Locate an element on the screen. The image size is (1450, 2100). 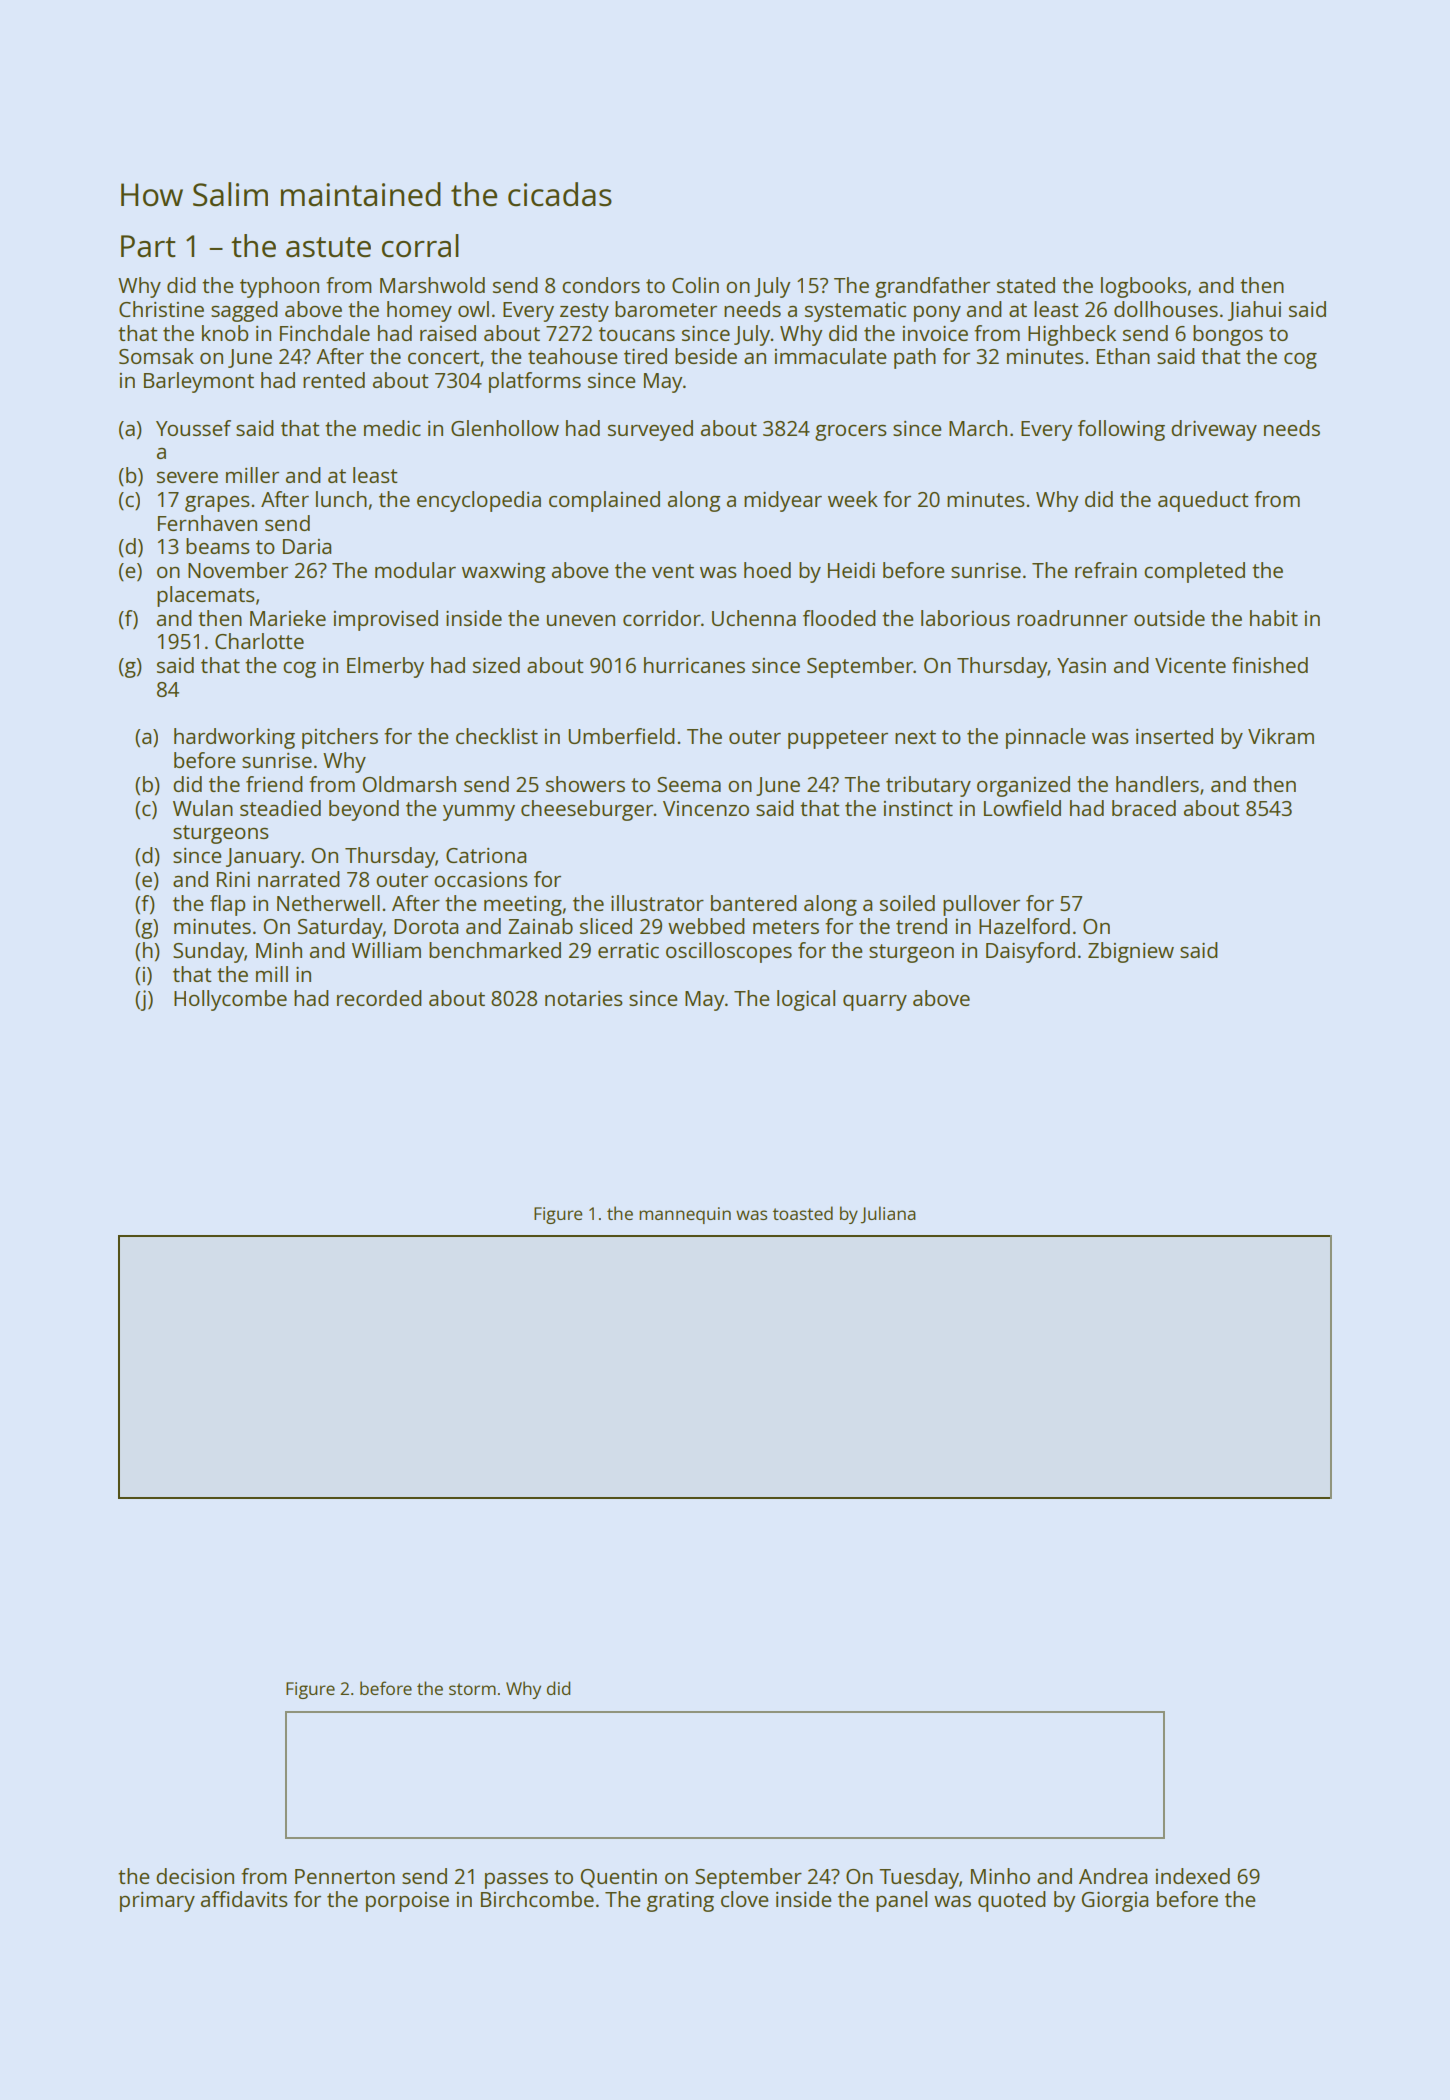
passes is located at coordinates (516, 1881).
